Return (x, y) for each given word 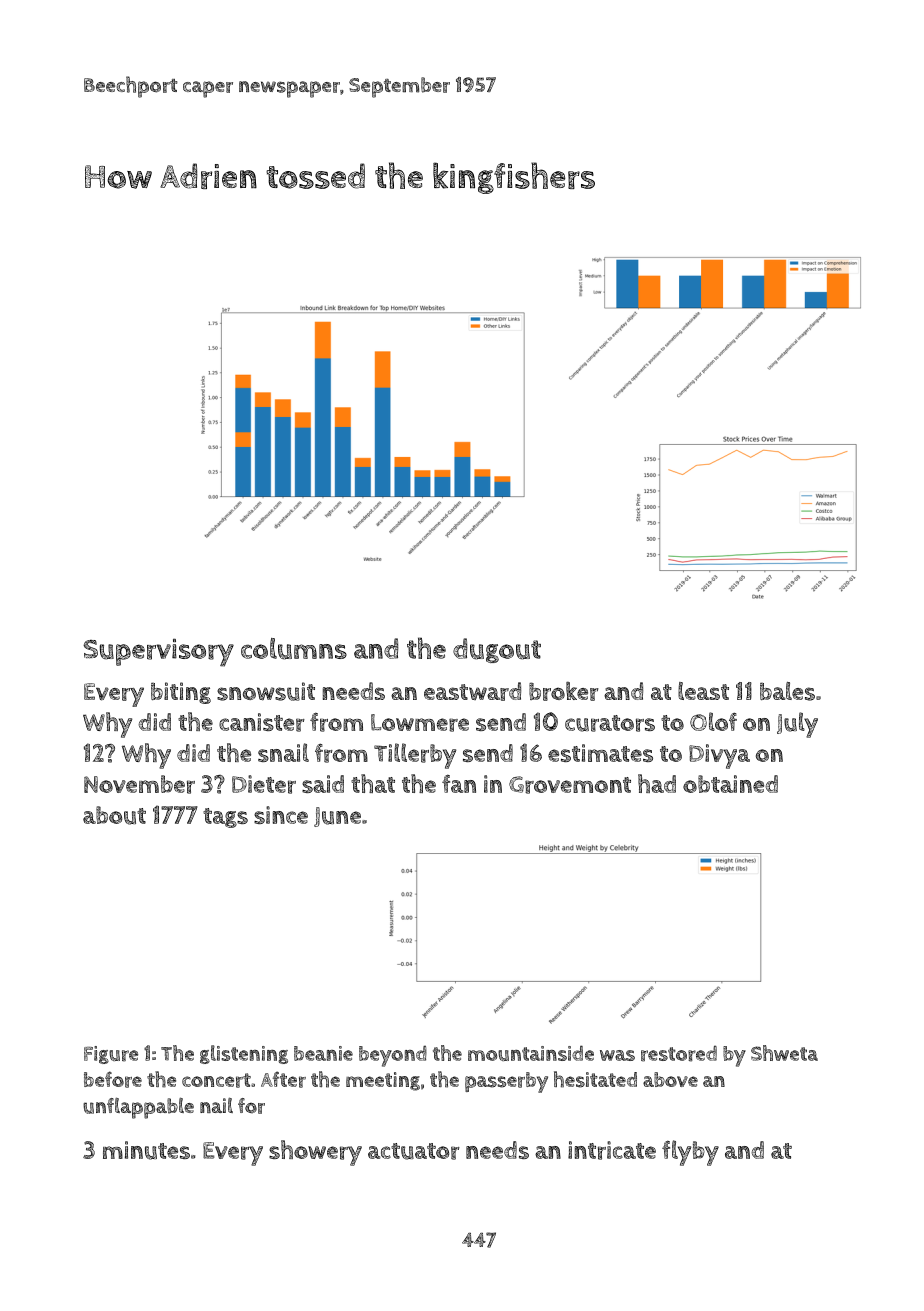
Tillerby (415, 756)
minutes (146, 1150)
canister (262, 722)
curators (610, 723)
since (281, 815)
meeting (383, 1081)
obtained (730, 784)
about (114, 815)
